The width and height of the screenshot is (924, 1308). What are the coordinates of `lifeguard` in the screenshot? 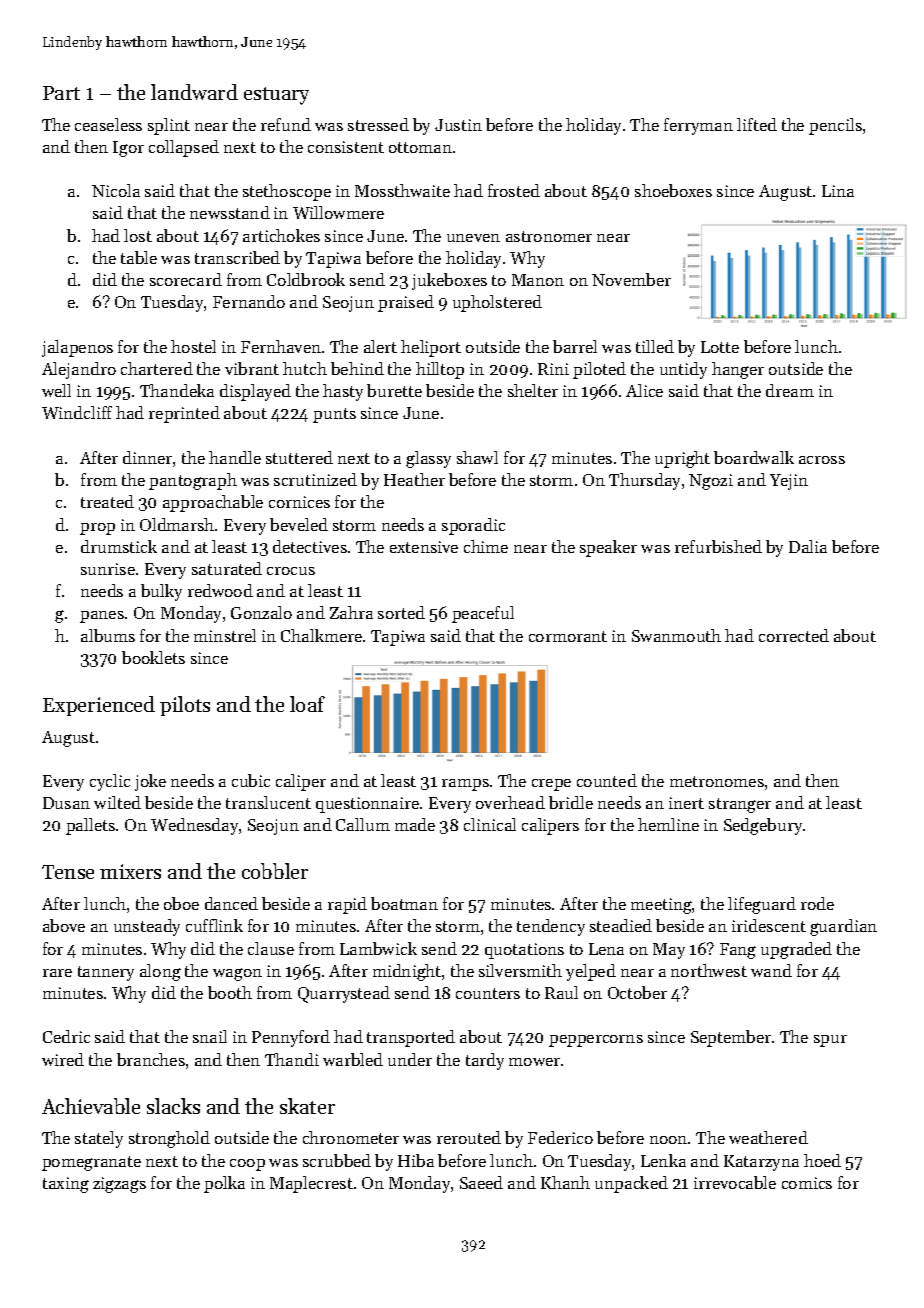 It's located at (762, 905).
